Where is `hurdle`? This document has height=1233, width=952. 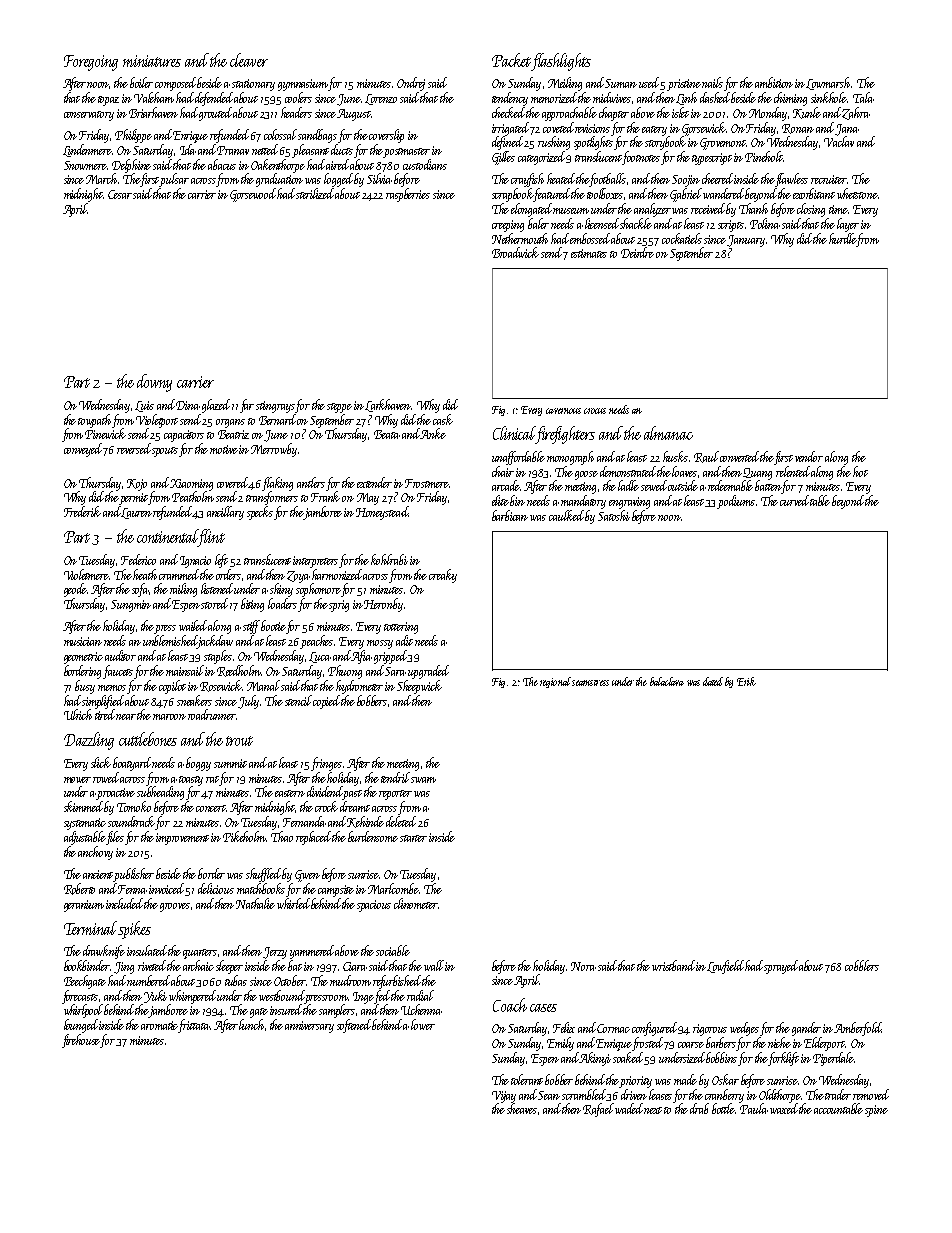
hurdle is located at coordinates (843, 238).
